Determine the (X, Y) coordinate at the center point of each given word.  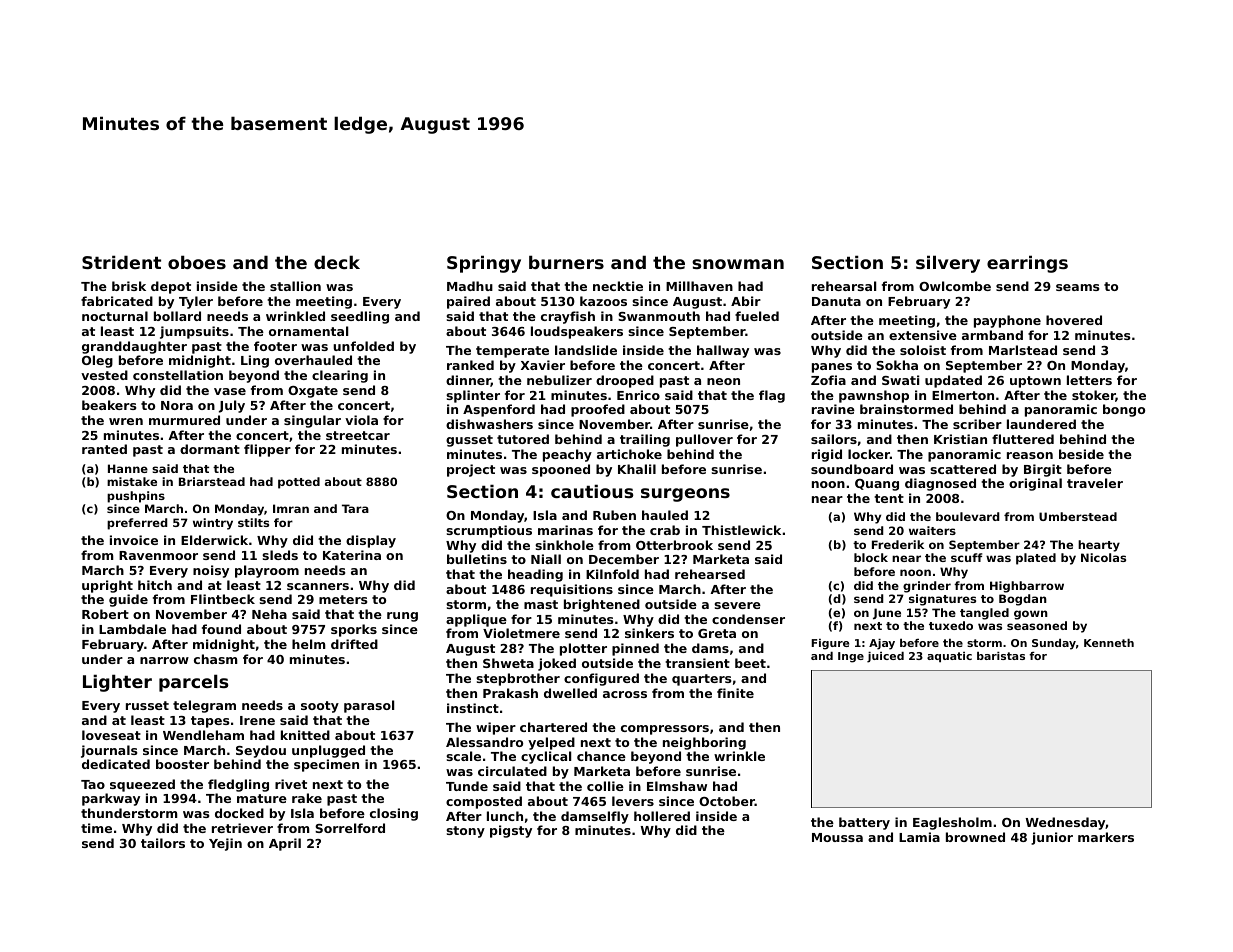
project (471, 470)
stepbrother (518, 679)
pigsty (511, 831)
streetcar (358, 435)
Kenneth (1109, 643)
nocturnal (115, 316)
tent (889, 498)
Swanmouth (659, 316)
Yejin (225, 844)
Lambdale (132, 629)
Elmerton (963, 395)
